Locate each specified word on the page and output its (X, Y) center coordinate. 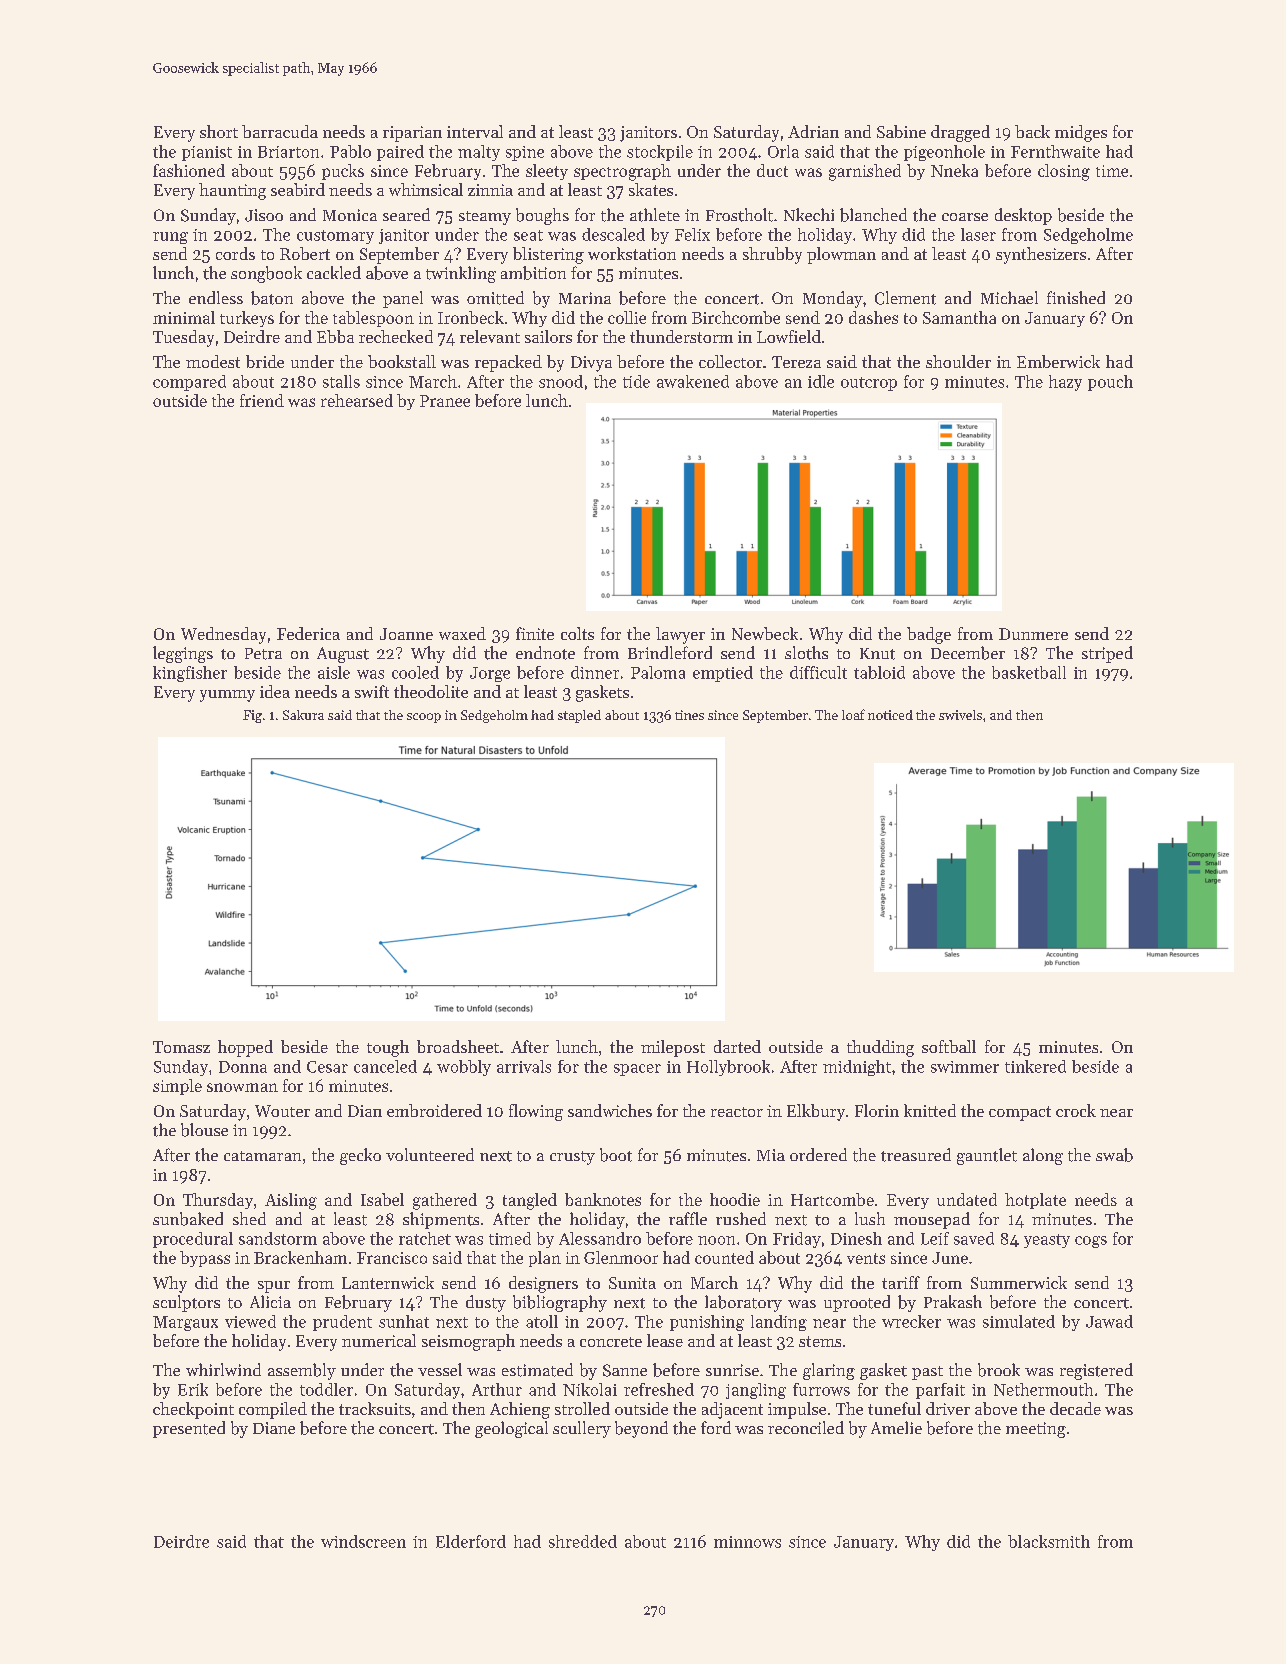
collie (627, 317)
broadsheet (458, 1046)
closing (1064, 172)
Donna (243, 1067)
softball (949, 1046)
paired (400, 153)
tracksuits (375, 1408)
